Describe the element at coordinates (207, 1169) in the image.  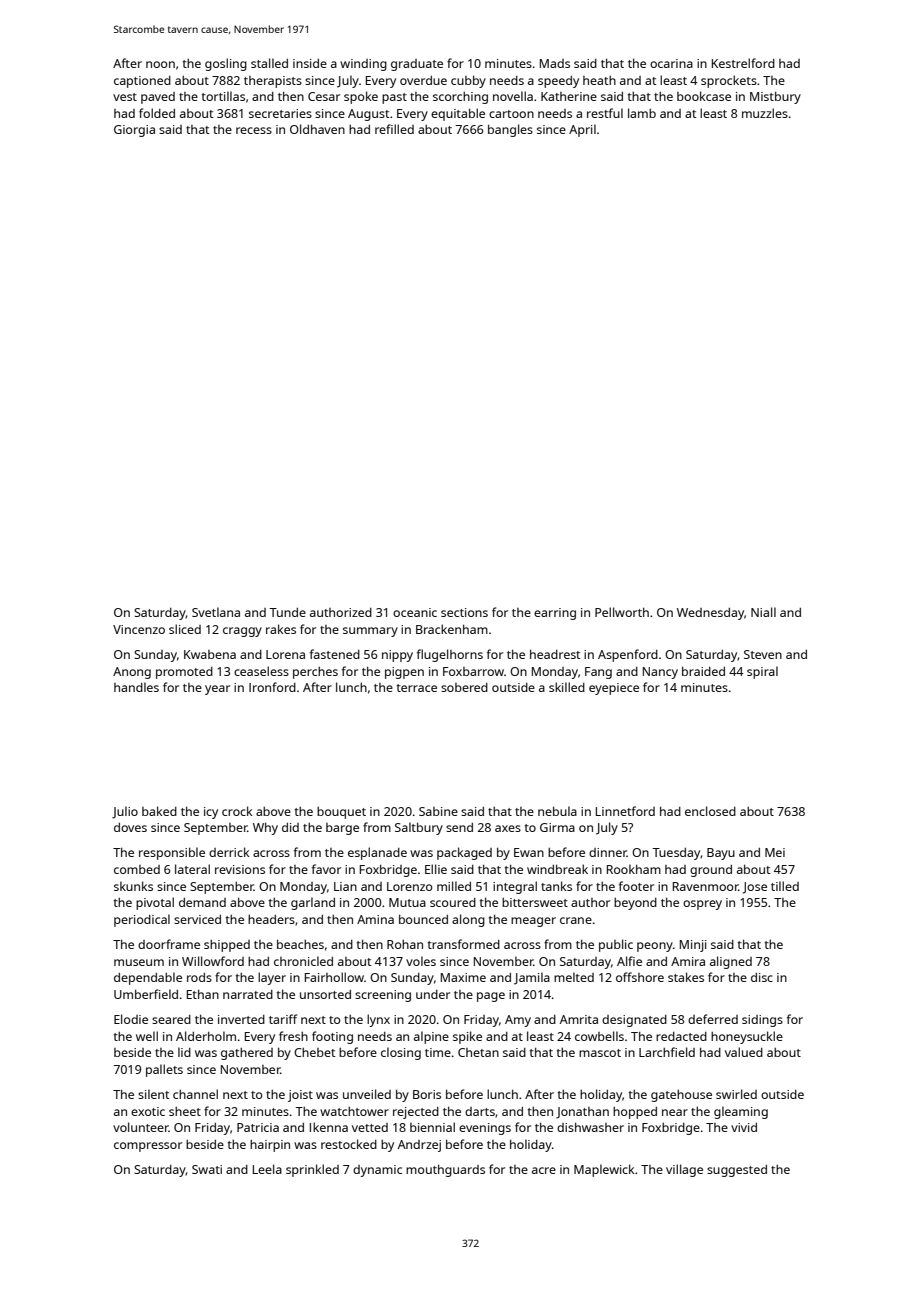
I see `Swati` at that location.
